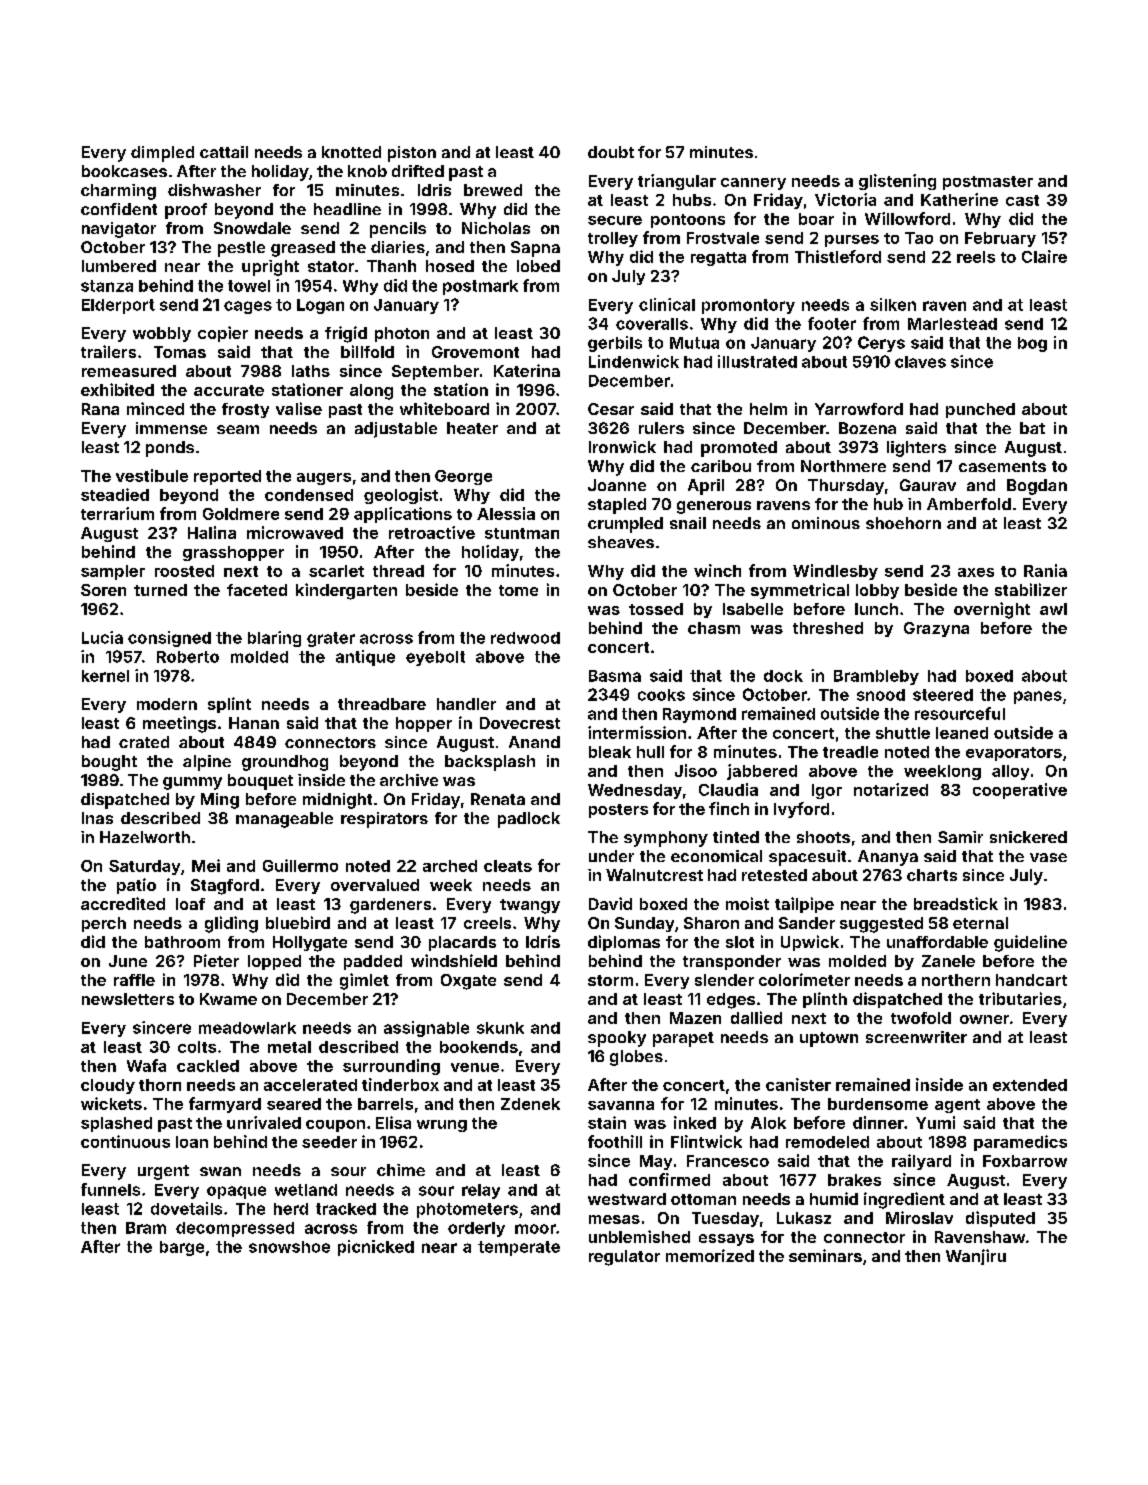 The height and width of the document is (1485, 1148). Describe the element at coordinates (611, 152) in the document. I see `doubt` at that location.
